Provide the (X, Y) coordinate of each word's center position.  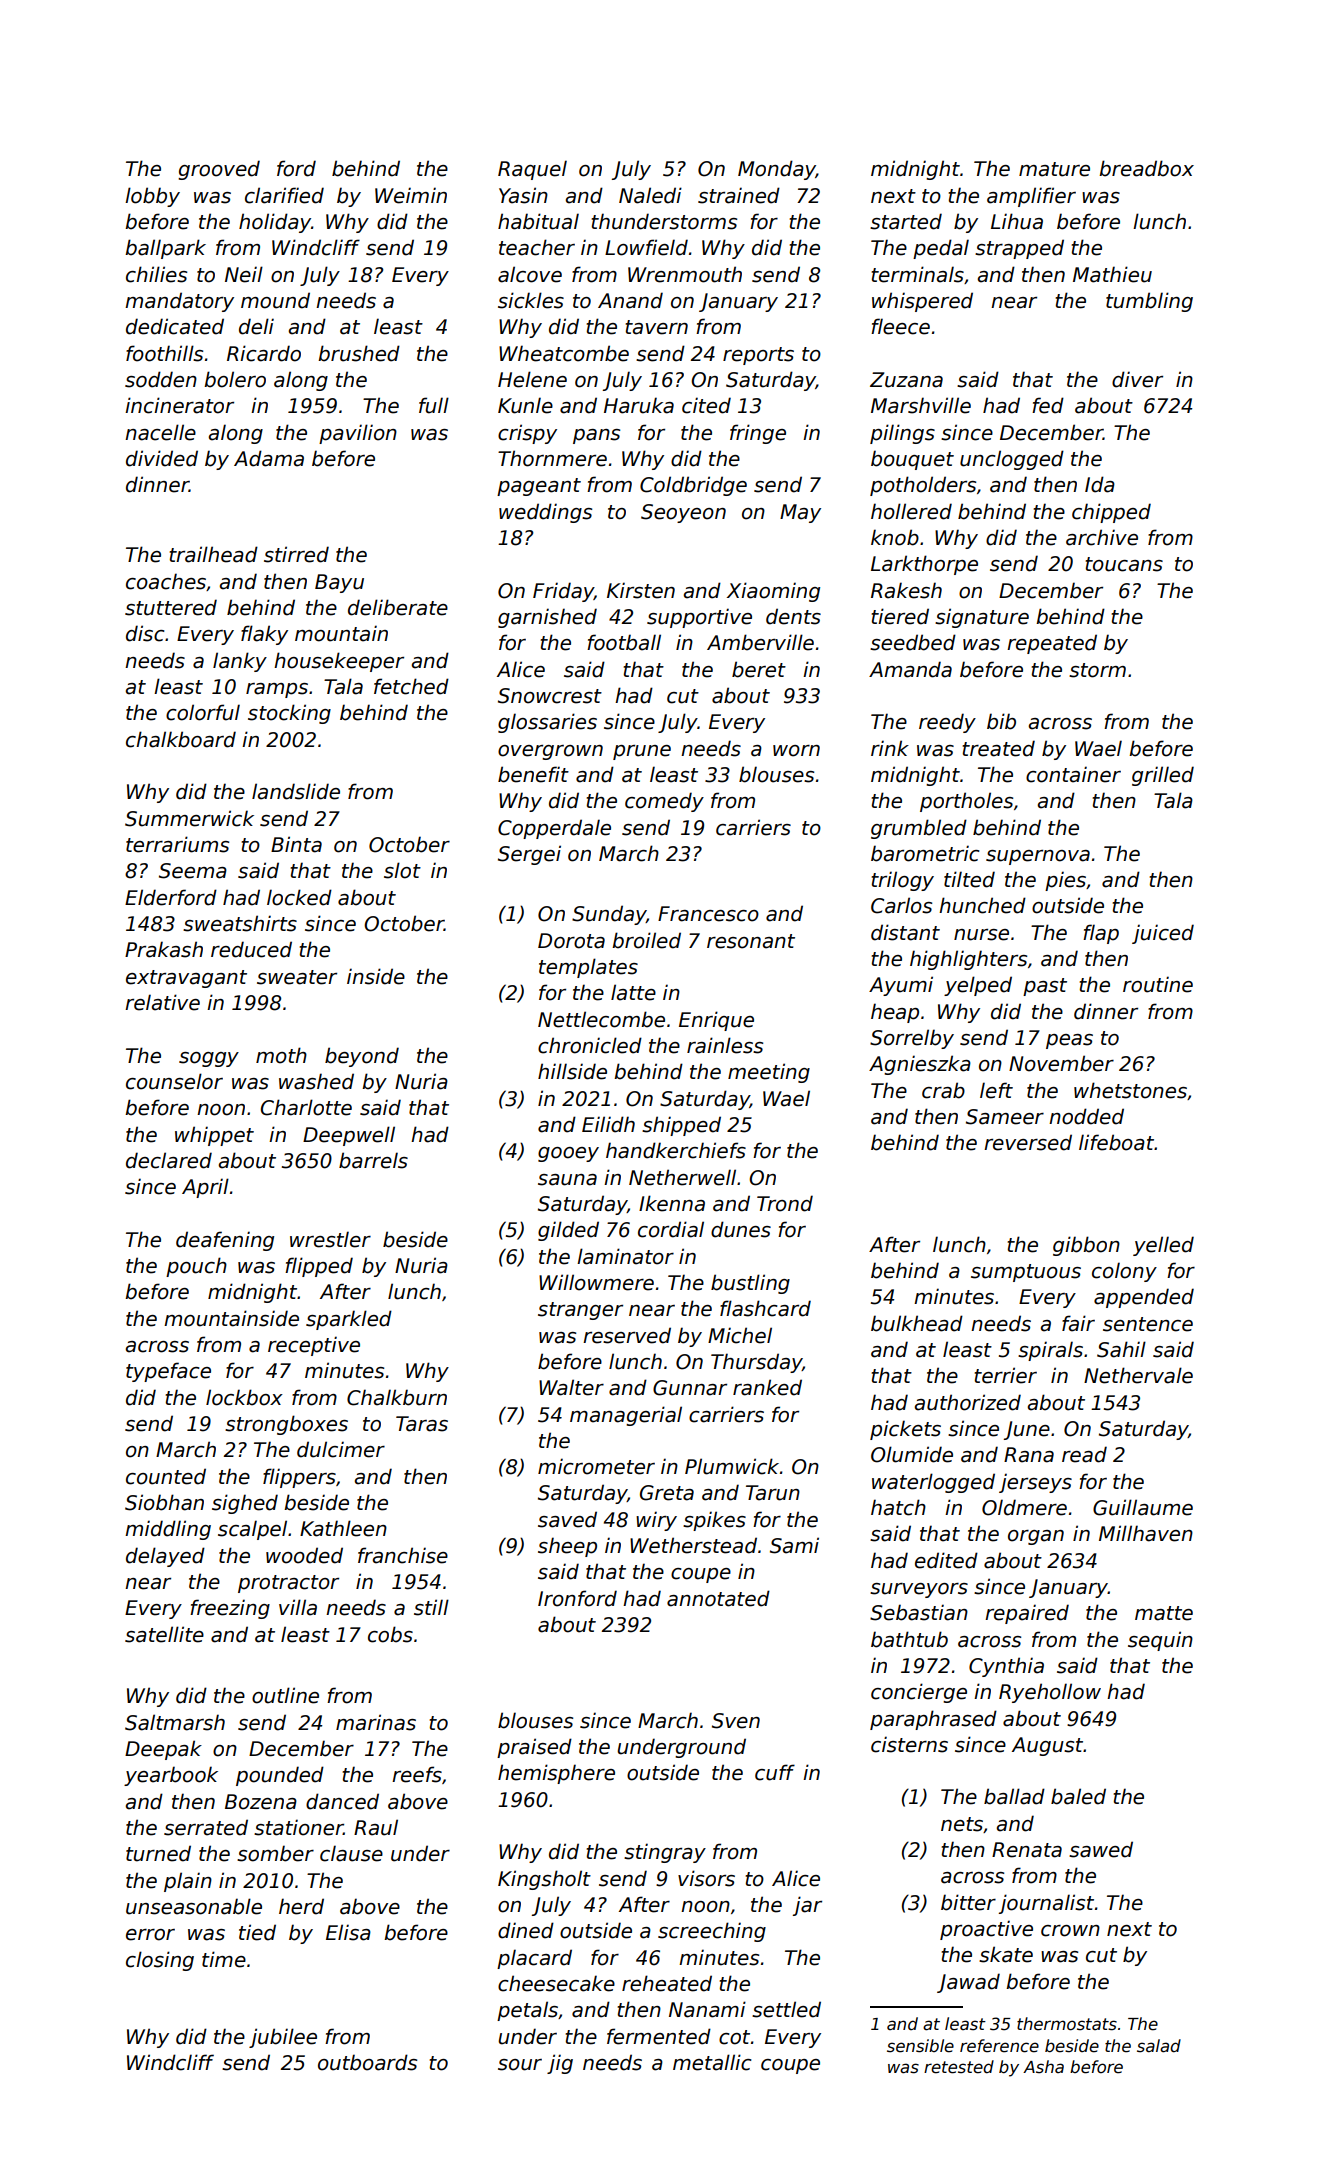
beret (759, 669)
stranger (580, 1311)
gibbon (1086, 1246)
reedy (947, 723)
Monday (777, 170)
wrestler (330, 1239)
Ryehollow (1050, 1693)
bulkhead (917, 1323)
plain (188, 1882)
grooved (219, 170)
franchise (403, 1555)
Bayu (339, 583)
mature (1054, 169)
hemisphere (556, 1774)
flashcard (765, 1308)
